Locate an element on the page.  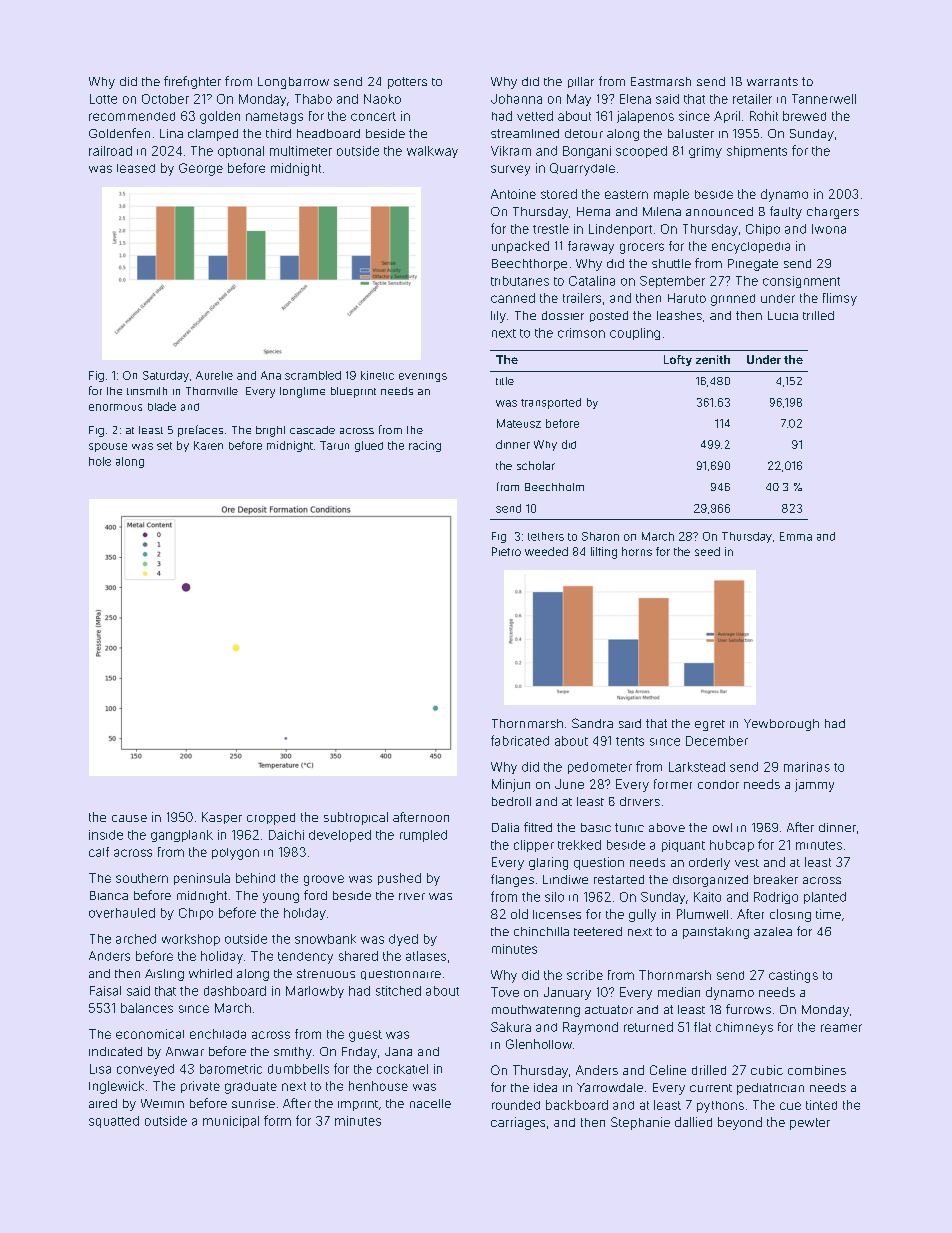
Eastmarsh is located at coordinates (661, 81).
